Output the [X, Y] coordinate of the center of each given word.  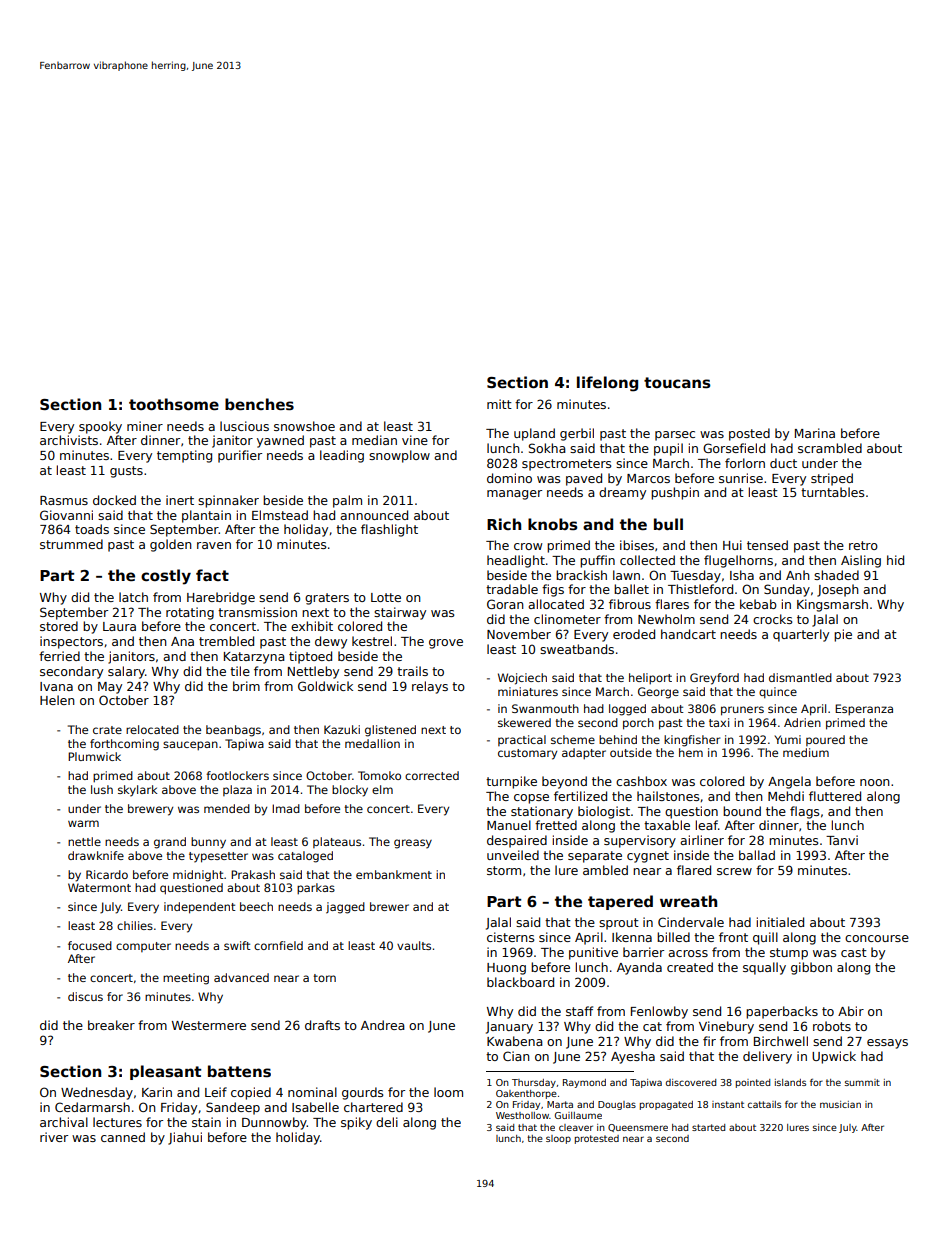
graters [327, 599]
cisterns [510, 937]
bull [668, 524]
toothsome [174, 404]
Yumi [787, 739]
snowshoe [304, 426]
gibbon [811, 968]
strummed [71, 544]
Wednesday [97, 1093]
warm [83, 823]
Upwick [834, 1057]
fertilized [580, 796]
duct [783, 463]
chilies [135, 925]
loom [448, 1092]
